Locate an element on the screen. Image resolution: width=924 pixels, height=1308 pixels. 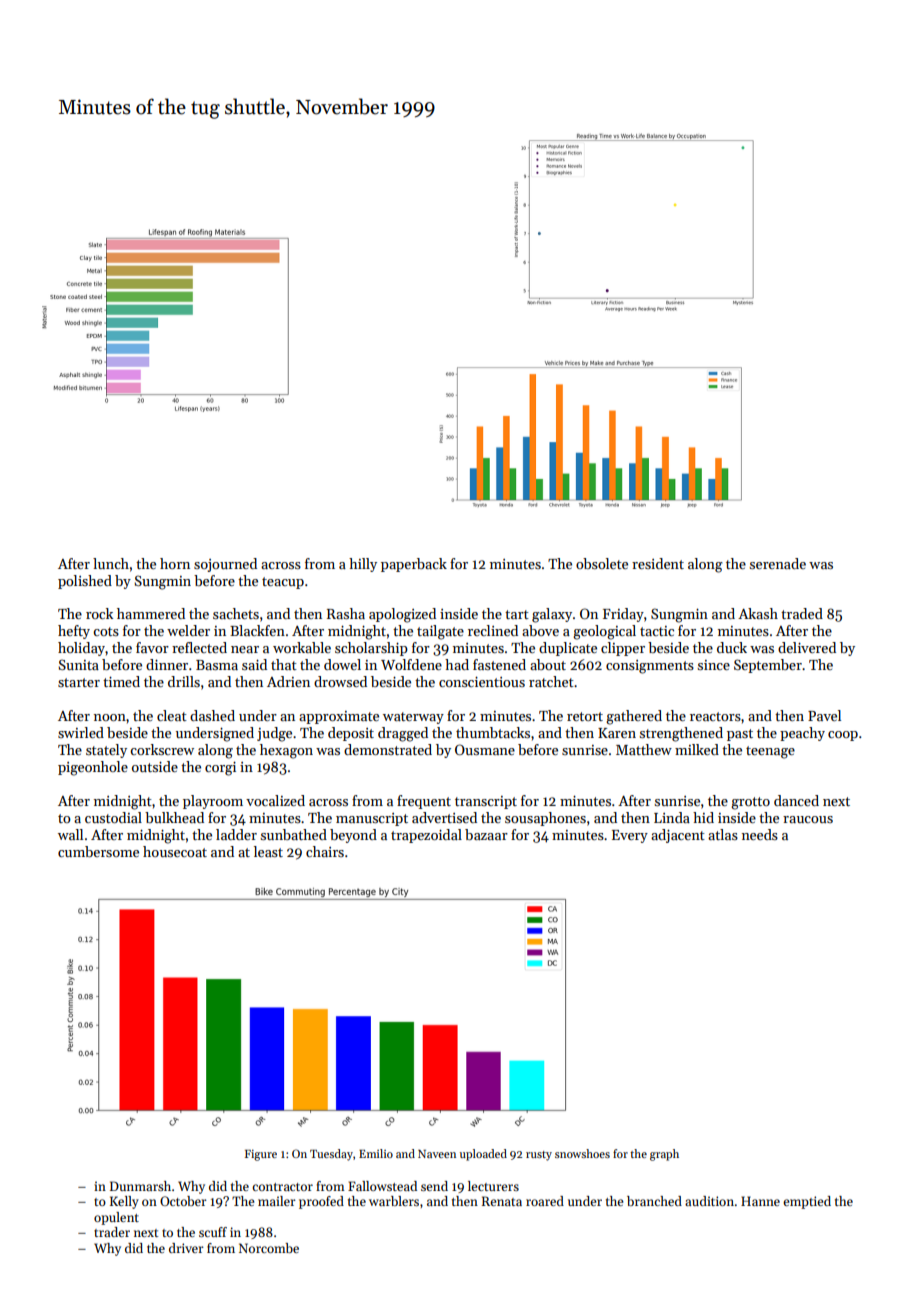
audition is located at coordinates (709, 1201).
